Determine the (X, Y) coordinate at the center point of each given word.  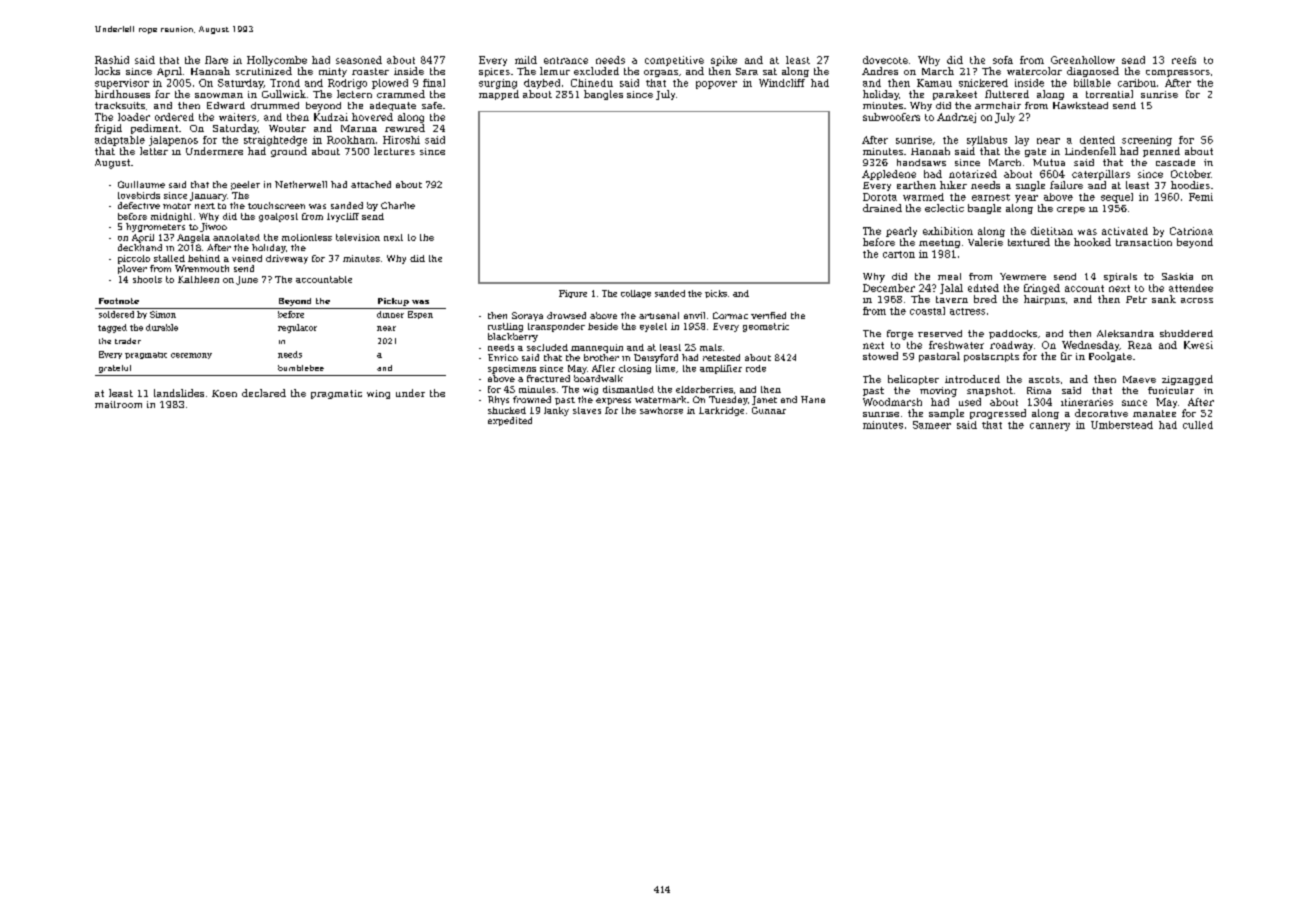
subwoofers (891, 117)
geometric (766, 327)
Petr (1136, 299)
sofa (1003, 60)
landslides (179, 393)
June (247, 280)
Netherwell (301, 184)
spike (724, 61)
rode (756, 368)
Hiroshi (401, 140)
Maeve (1139, 379)
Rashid (112, 60)
